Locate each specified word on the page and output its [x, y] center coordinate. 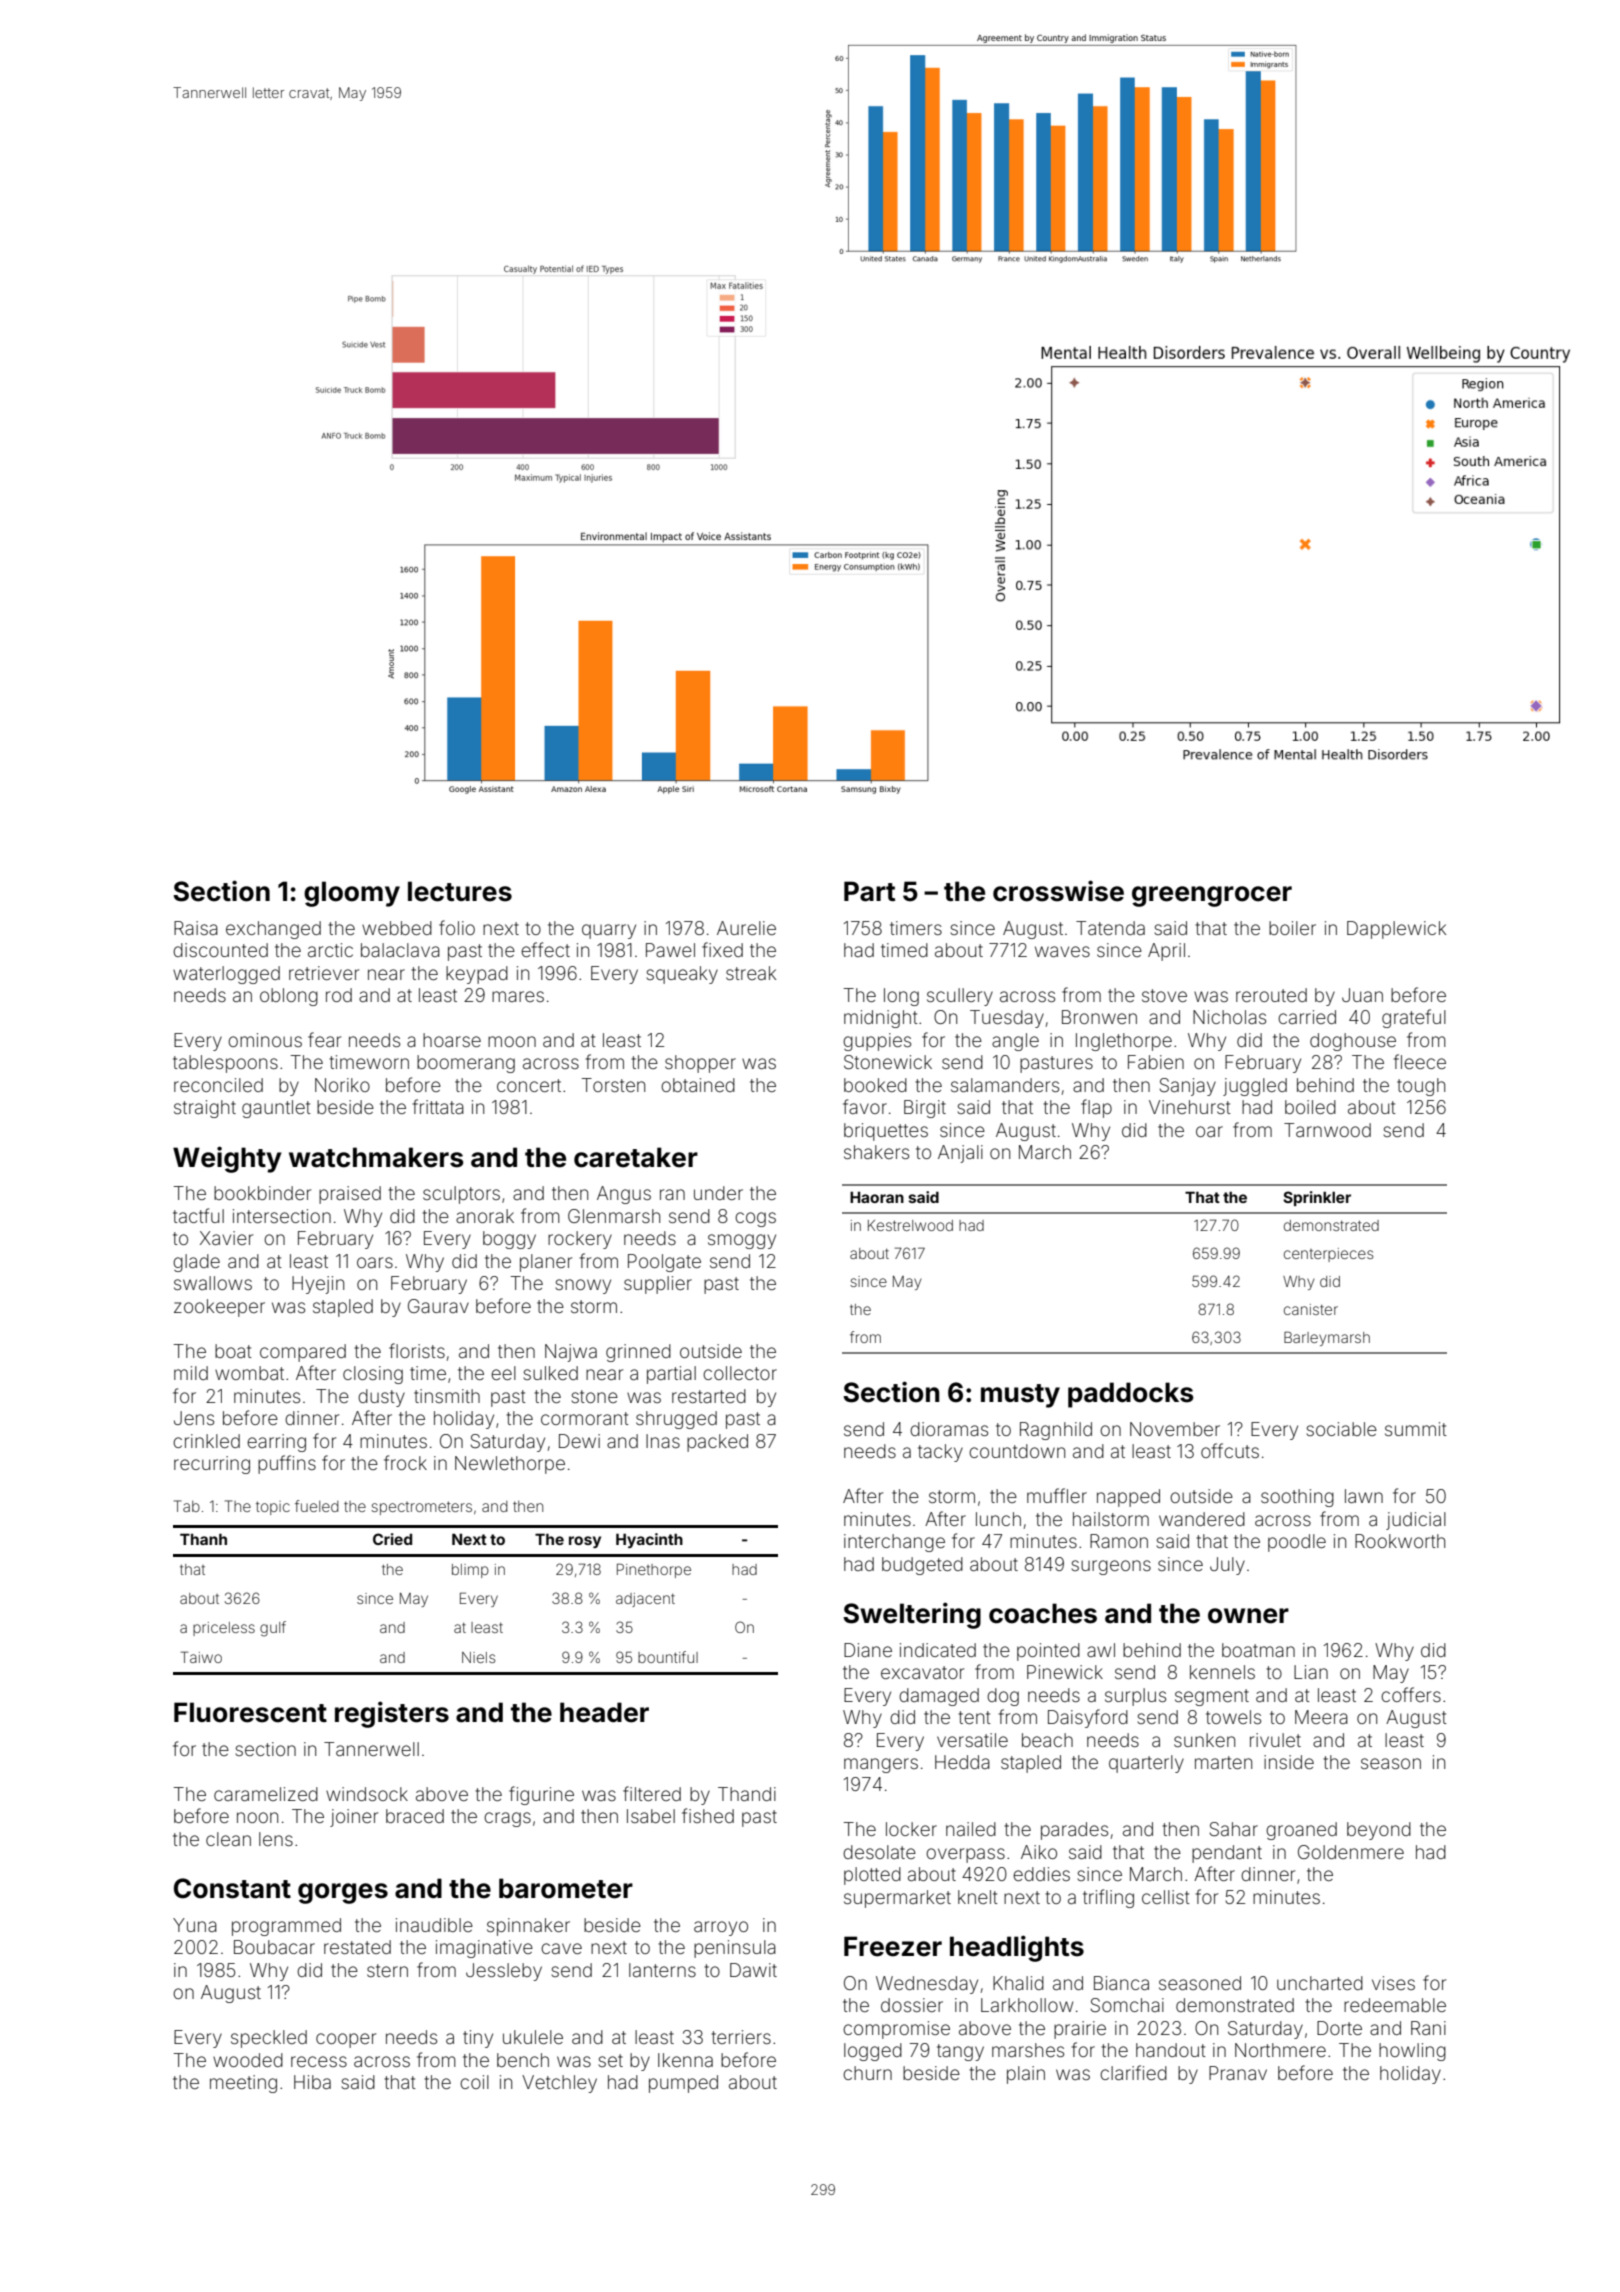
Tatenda [1110, 928]
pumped [683, 2084]
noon [257, 1817]
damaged [939, 1697]
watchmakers [376, 1157]
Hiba [312, 2082]
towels [1233, 1717]
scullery [960, 997]
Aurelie [746, 928]
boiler [1292, 928]
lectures [460, 891]
